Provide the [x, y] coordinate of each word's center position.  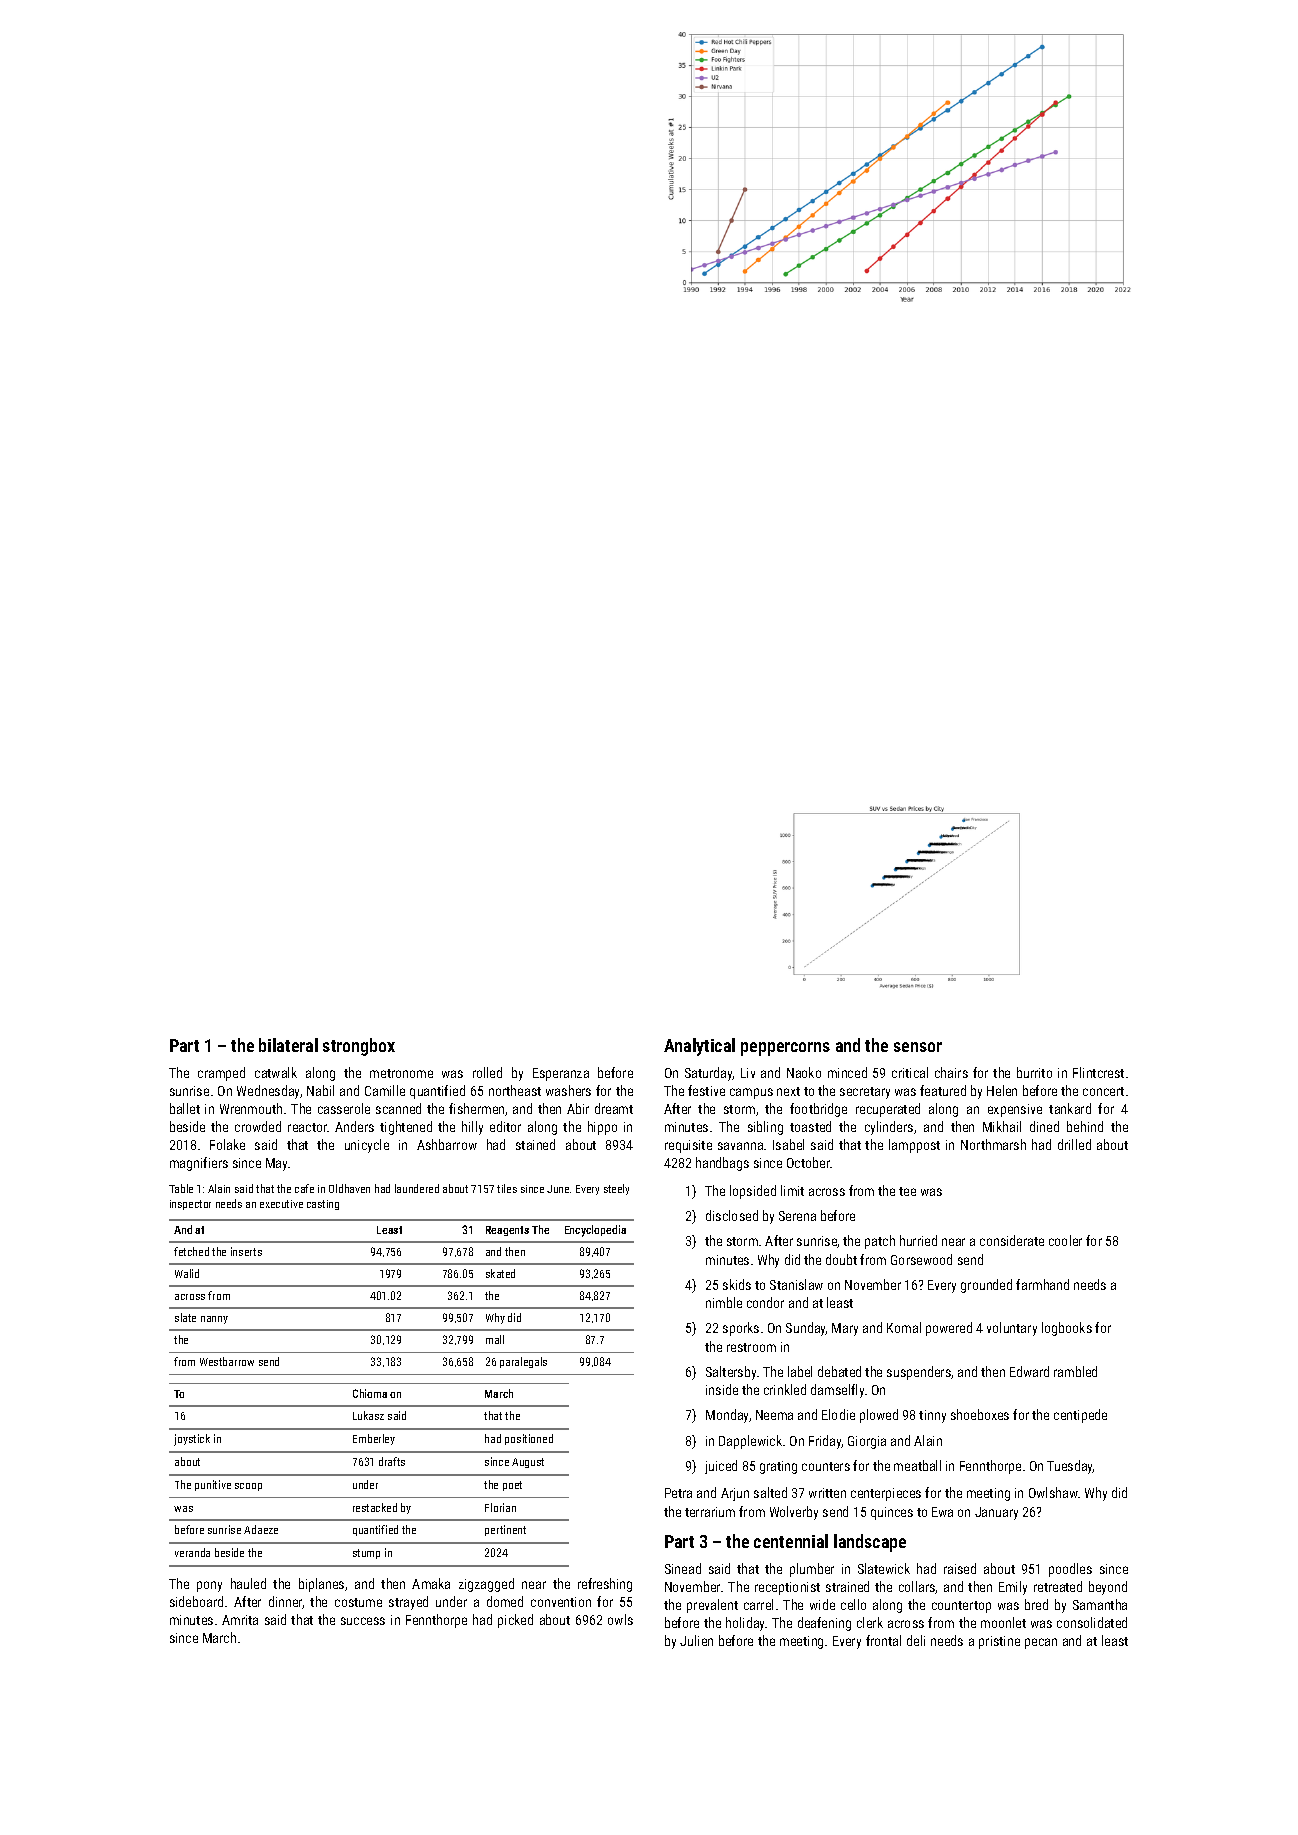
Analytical [699, 1047]
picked [515, 1621]
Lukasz [368, 1415]
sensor [918, 1047]
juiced [721, 1467]
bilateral [288, 1045]
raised [960, 1568]
